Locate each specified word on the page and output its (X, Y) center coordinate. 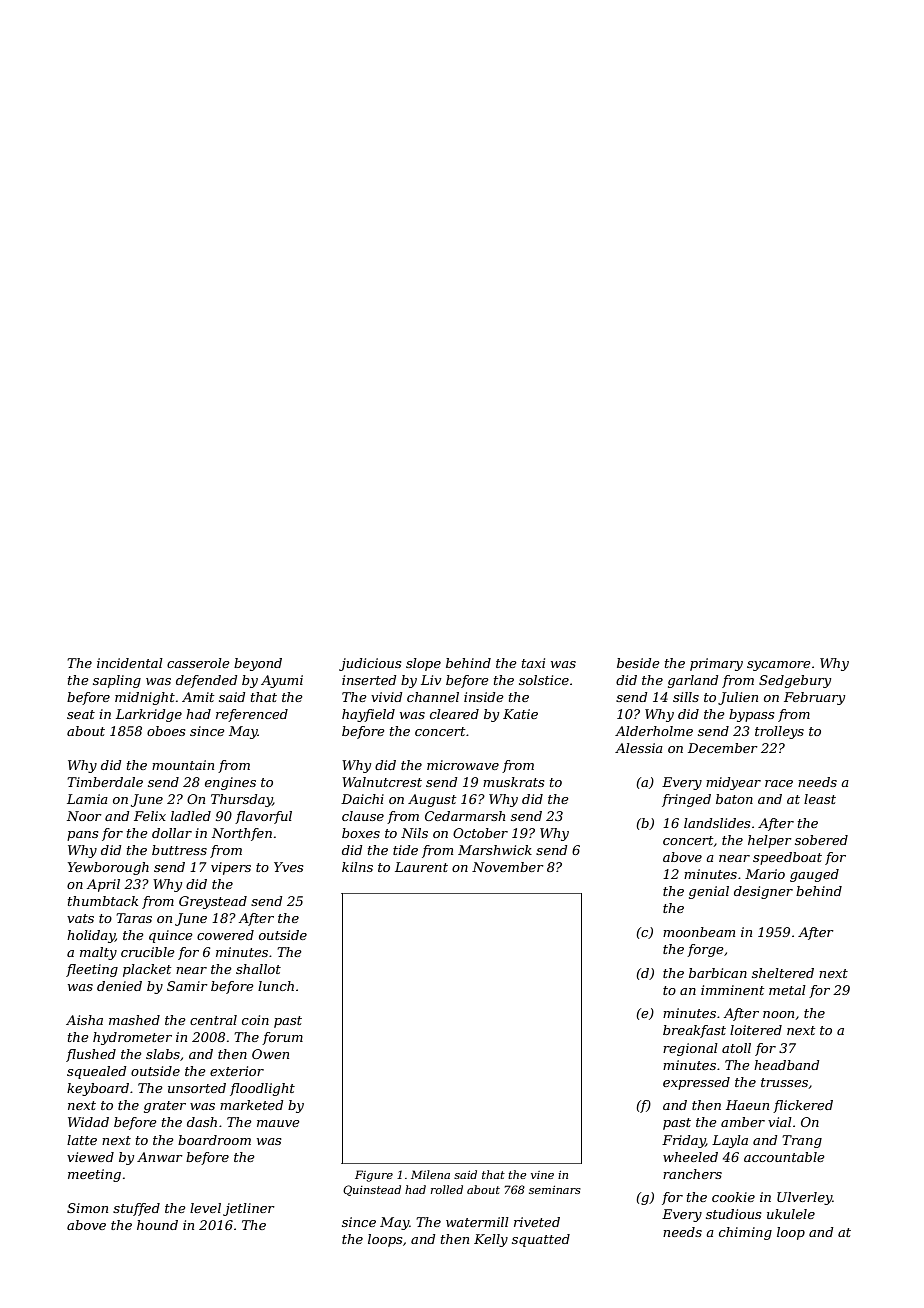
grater (165, 1107)
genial (709, 892)
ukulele (791, 1214)
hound (157, 1225)
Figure (374, 1176)
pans (82, 836)
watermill (477, 1222)
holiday (91, 936)
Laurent (421, 867)
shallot (258, 969)
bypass (751, 715)
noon (778, 1014)
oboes (166, 731)
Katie (520, 714)
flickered (803, 1106)
